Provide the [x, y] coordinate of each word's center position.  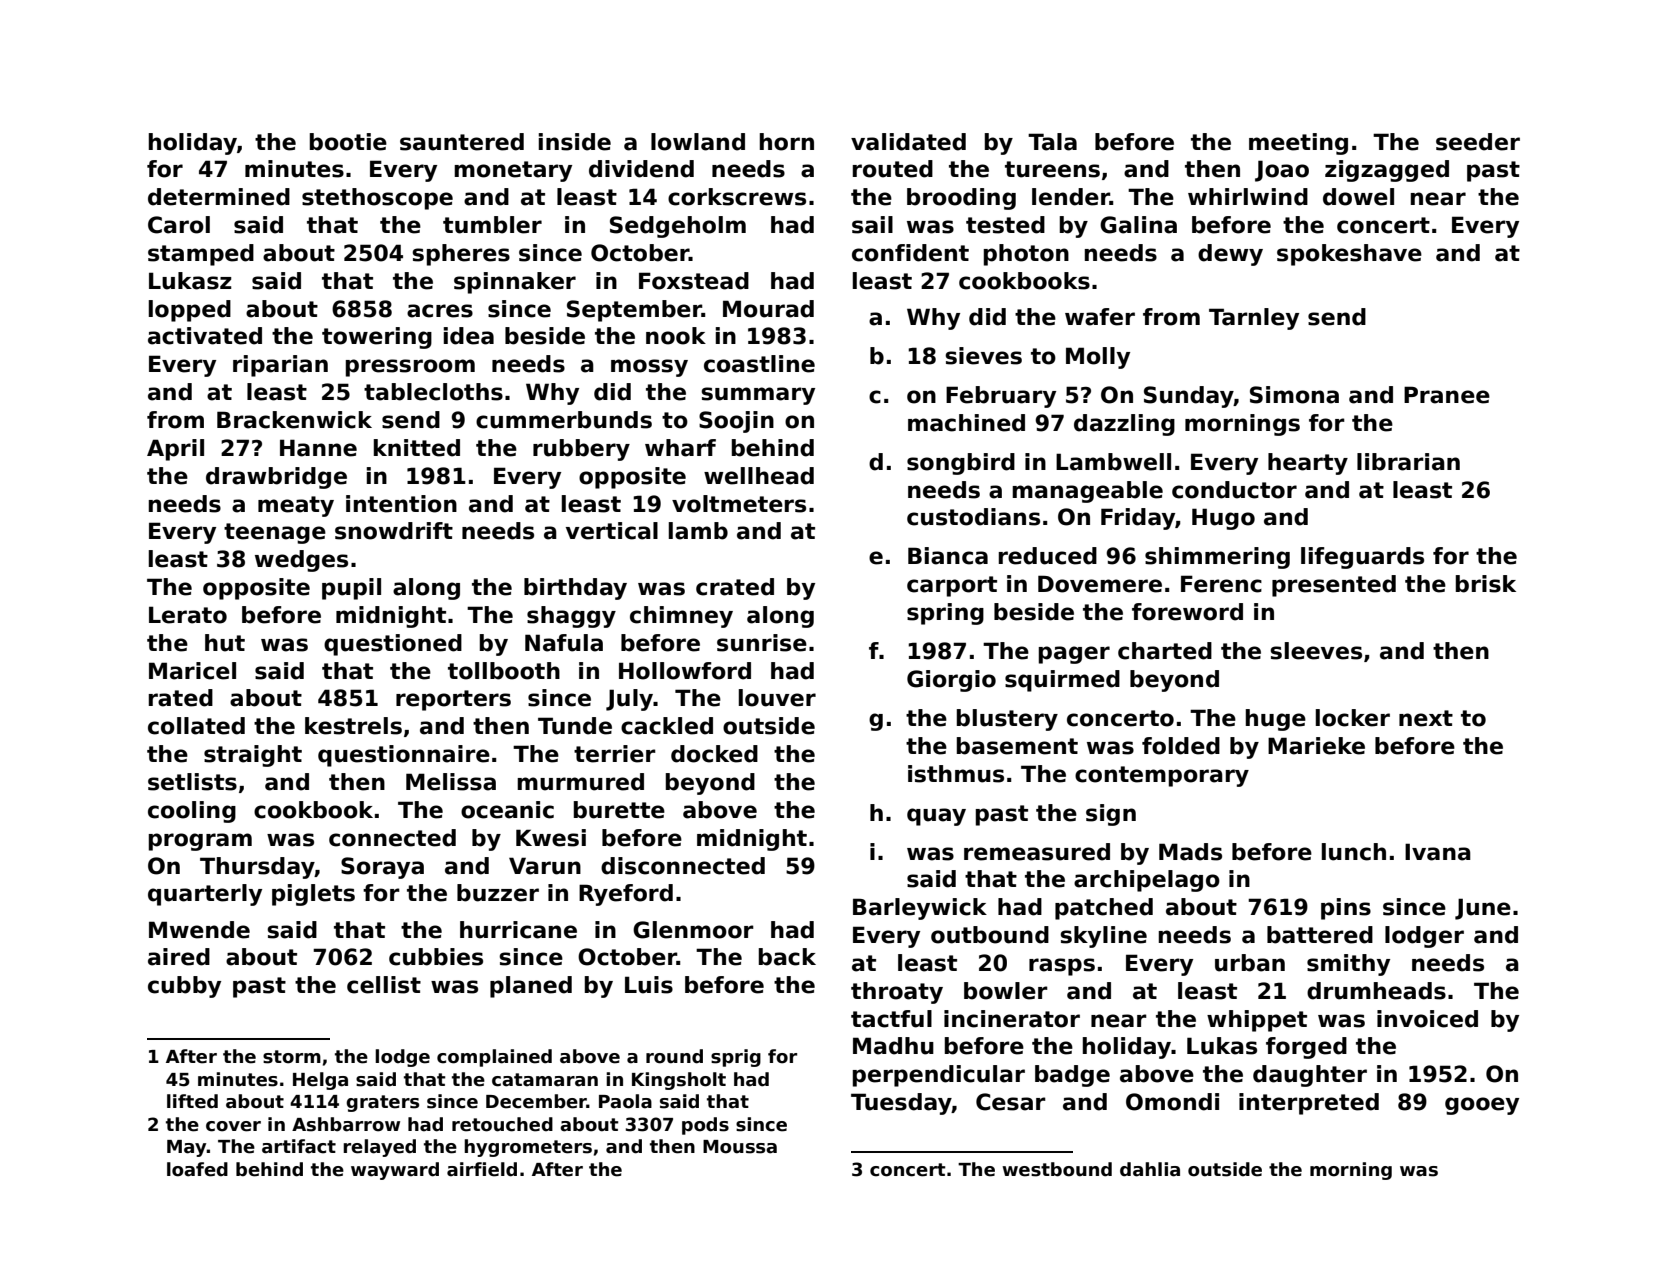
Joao [1282, 171]
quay [936, 817]
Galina [1138, 225]
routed [893, 169]
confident [910, 253]
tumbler [492, 225]
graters [382, 1103]
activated [205, 336]
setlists [192, 782]
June [1483, 909]
